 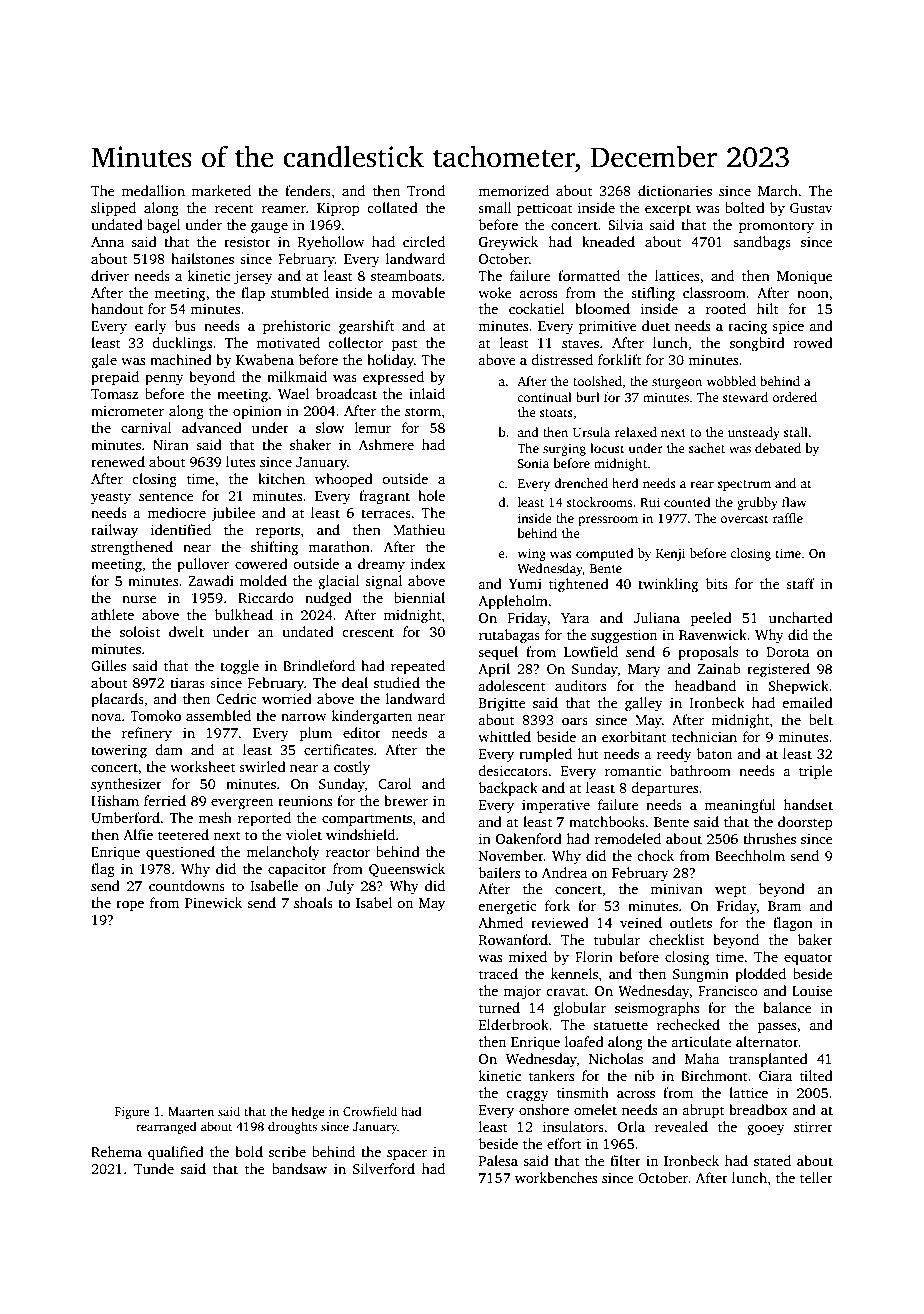 I want to click on rumpled, so click(x=545, y=755).
